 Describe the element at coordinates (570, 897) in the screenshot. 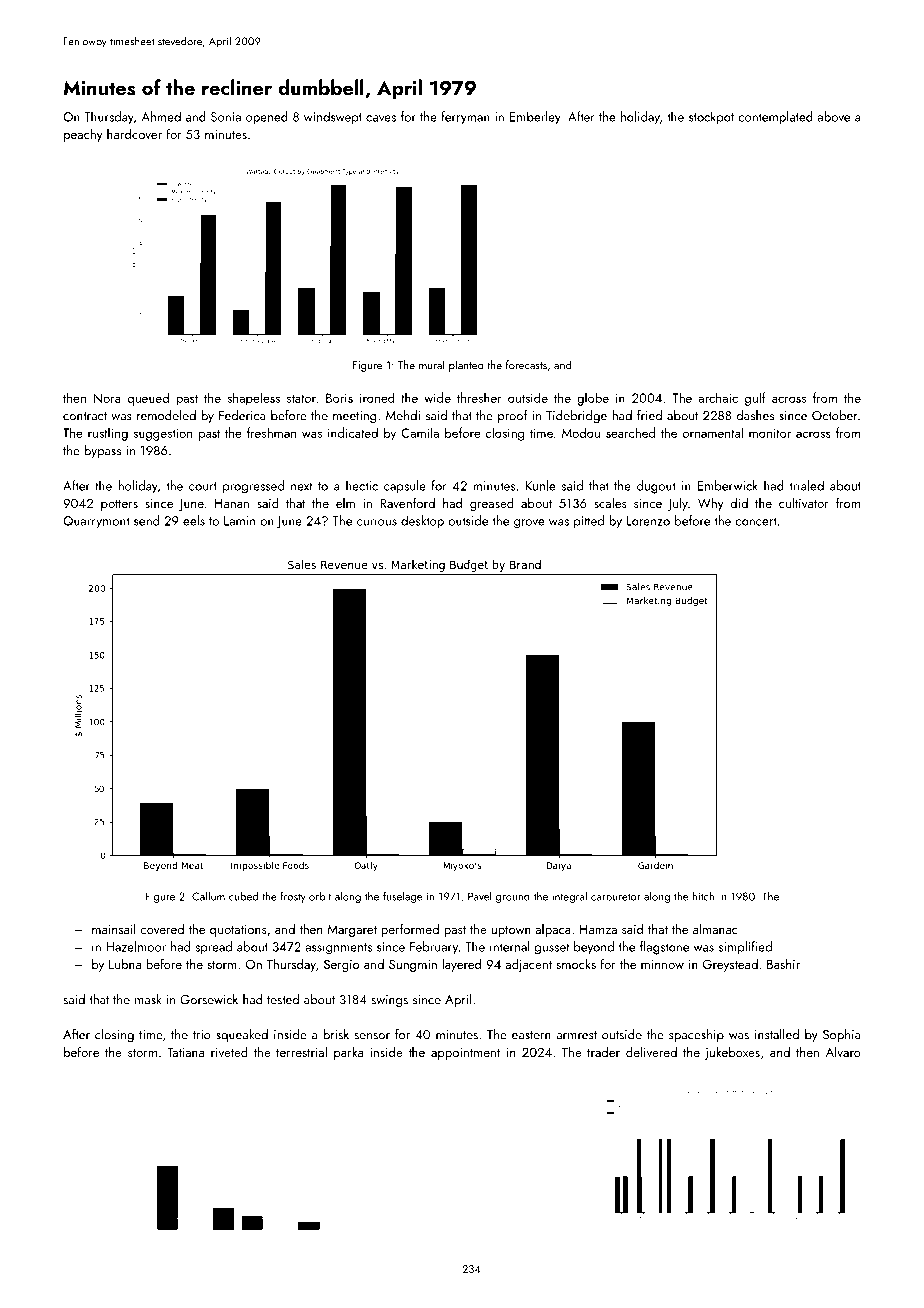

I see `integral` at that location.
